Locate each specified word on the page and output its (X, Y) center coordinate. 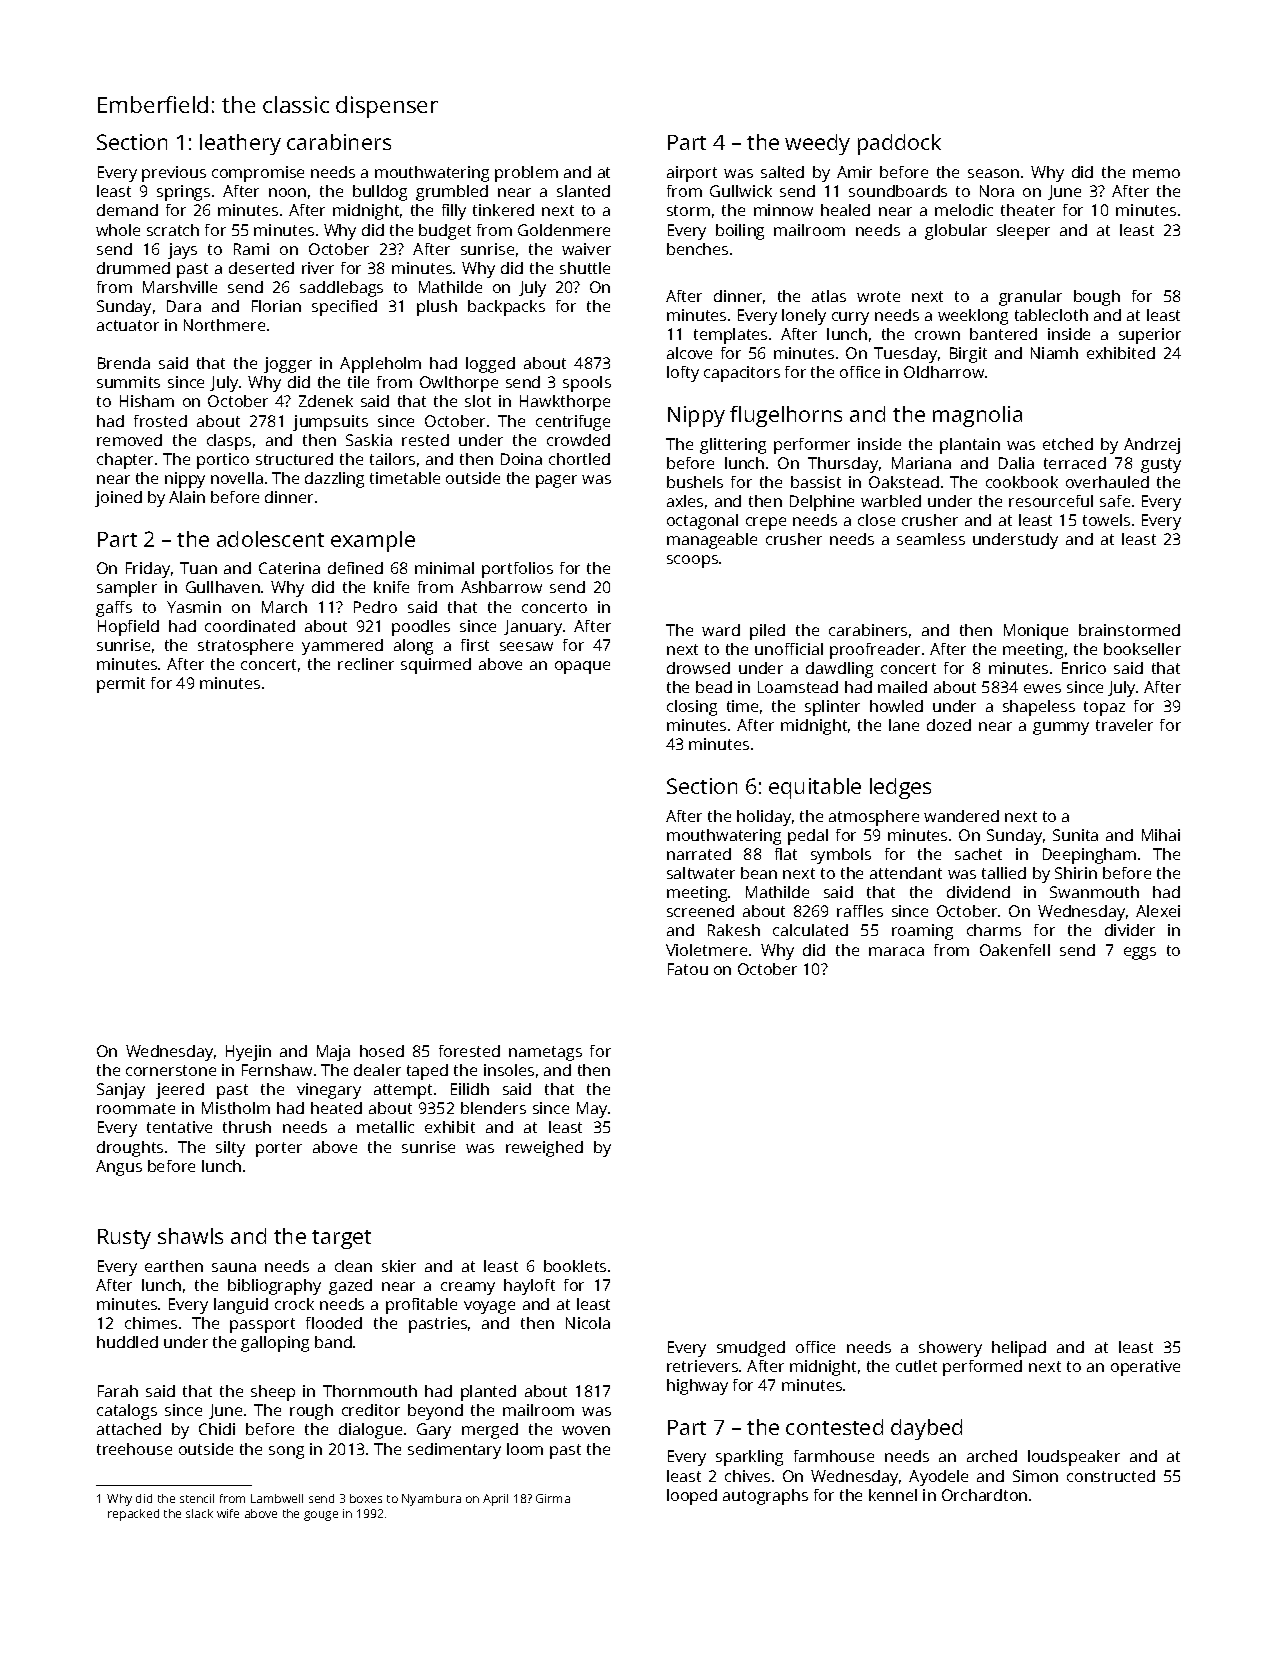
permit (121, 685)
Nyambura (431, 1500)
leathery (240, 144)
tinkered (503, 210)
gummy (1061, 728)
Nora (997, 191)
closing (692, 708)
